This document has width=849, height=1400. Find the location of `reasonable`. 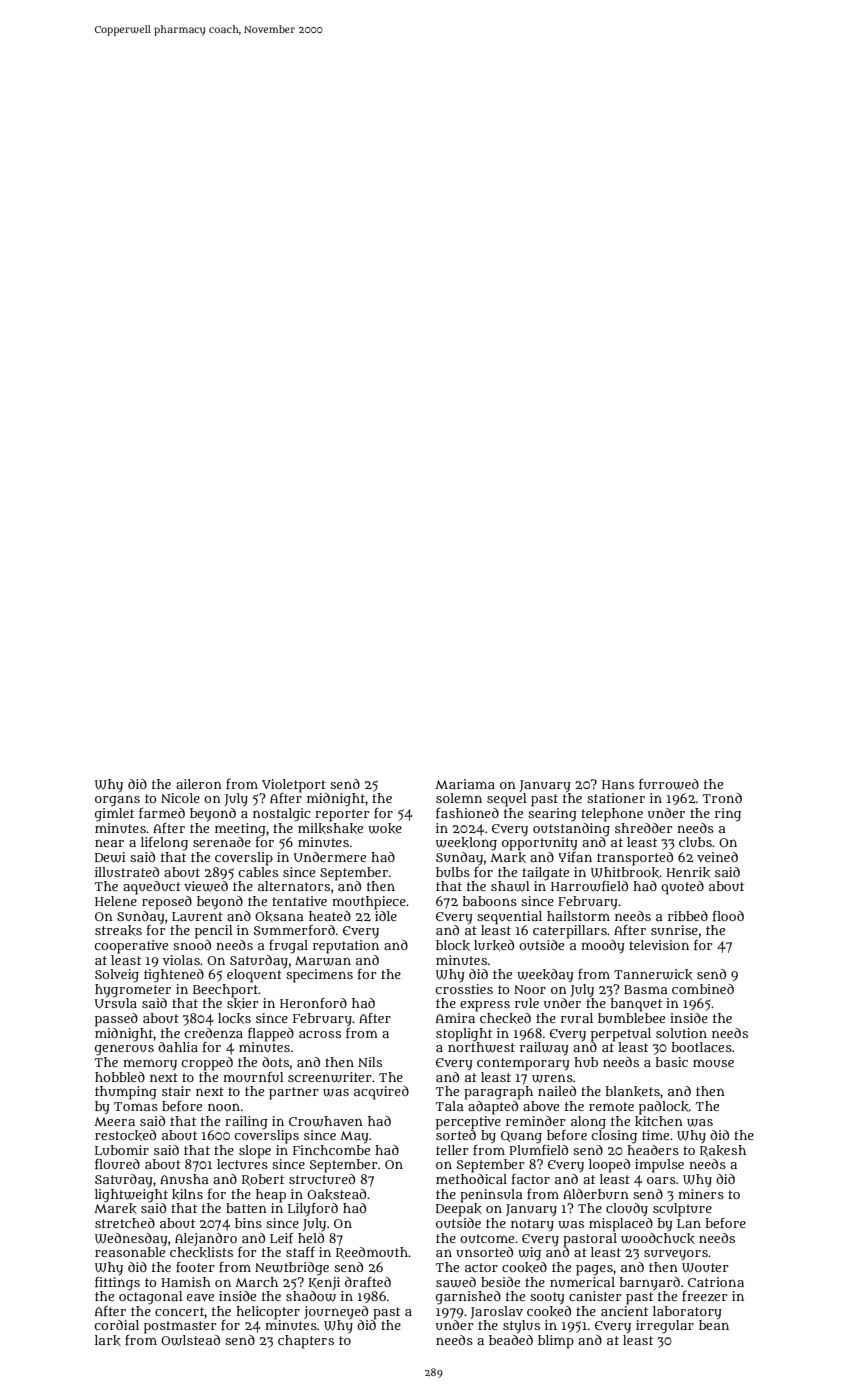

reasonable is located at coordinates (130, 1252).
